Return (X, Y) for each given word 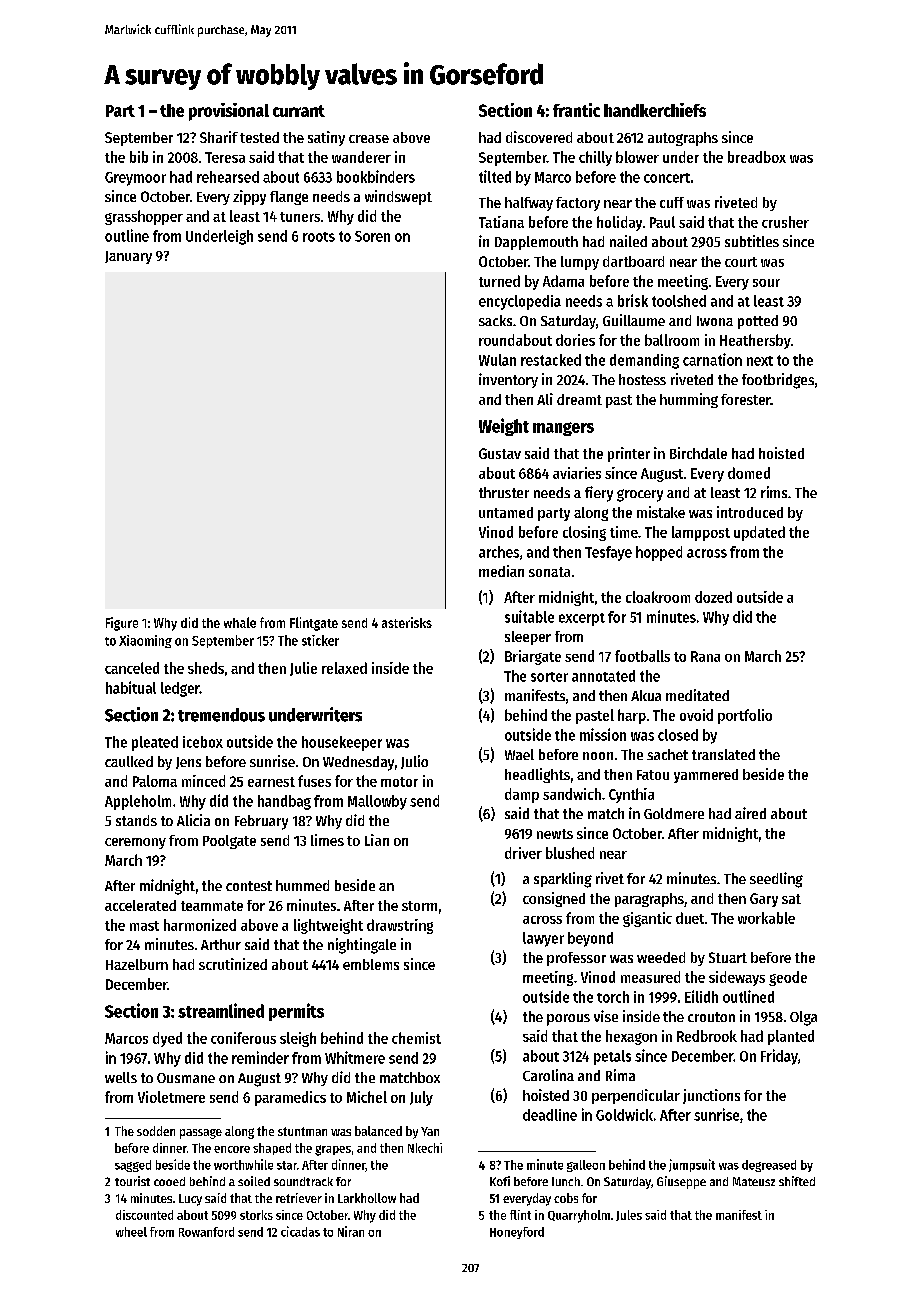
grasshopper (144, 217)
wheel (131, 1232)
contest (249, 886)
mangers (563, 429)
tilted (495, 176)
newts (555, 834)
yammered (706, 776)
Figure (122, 624)
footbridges (778, 381)
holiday (619, 223)
